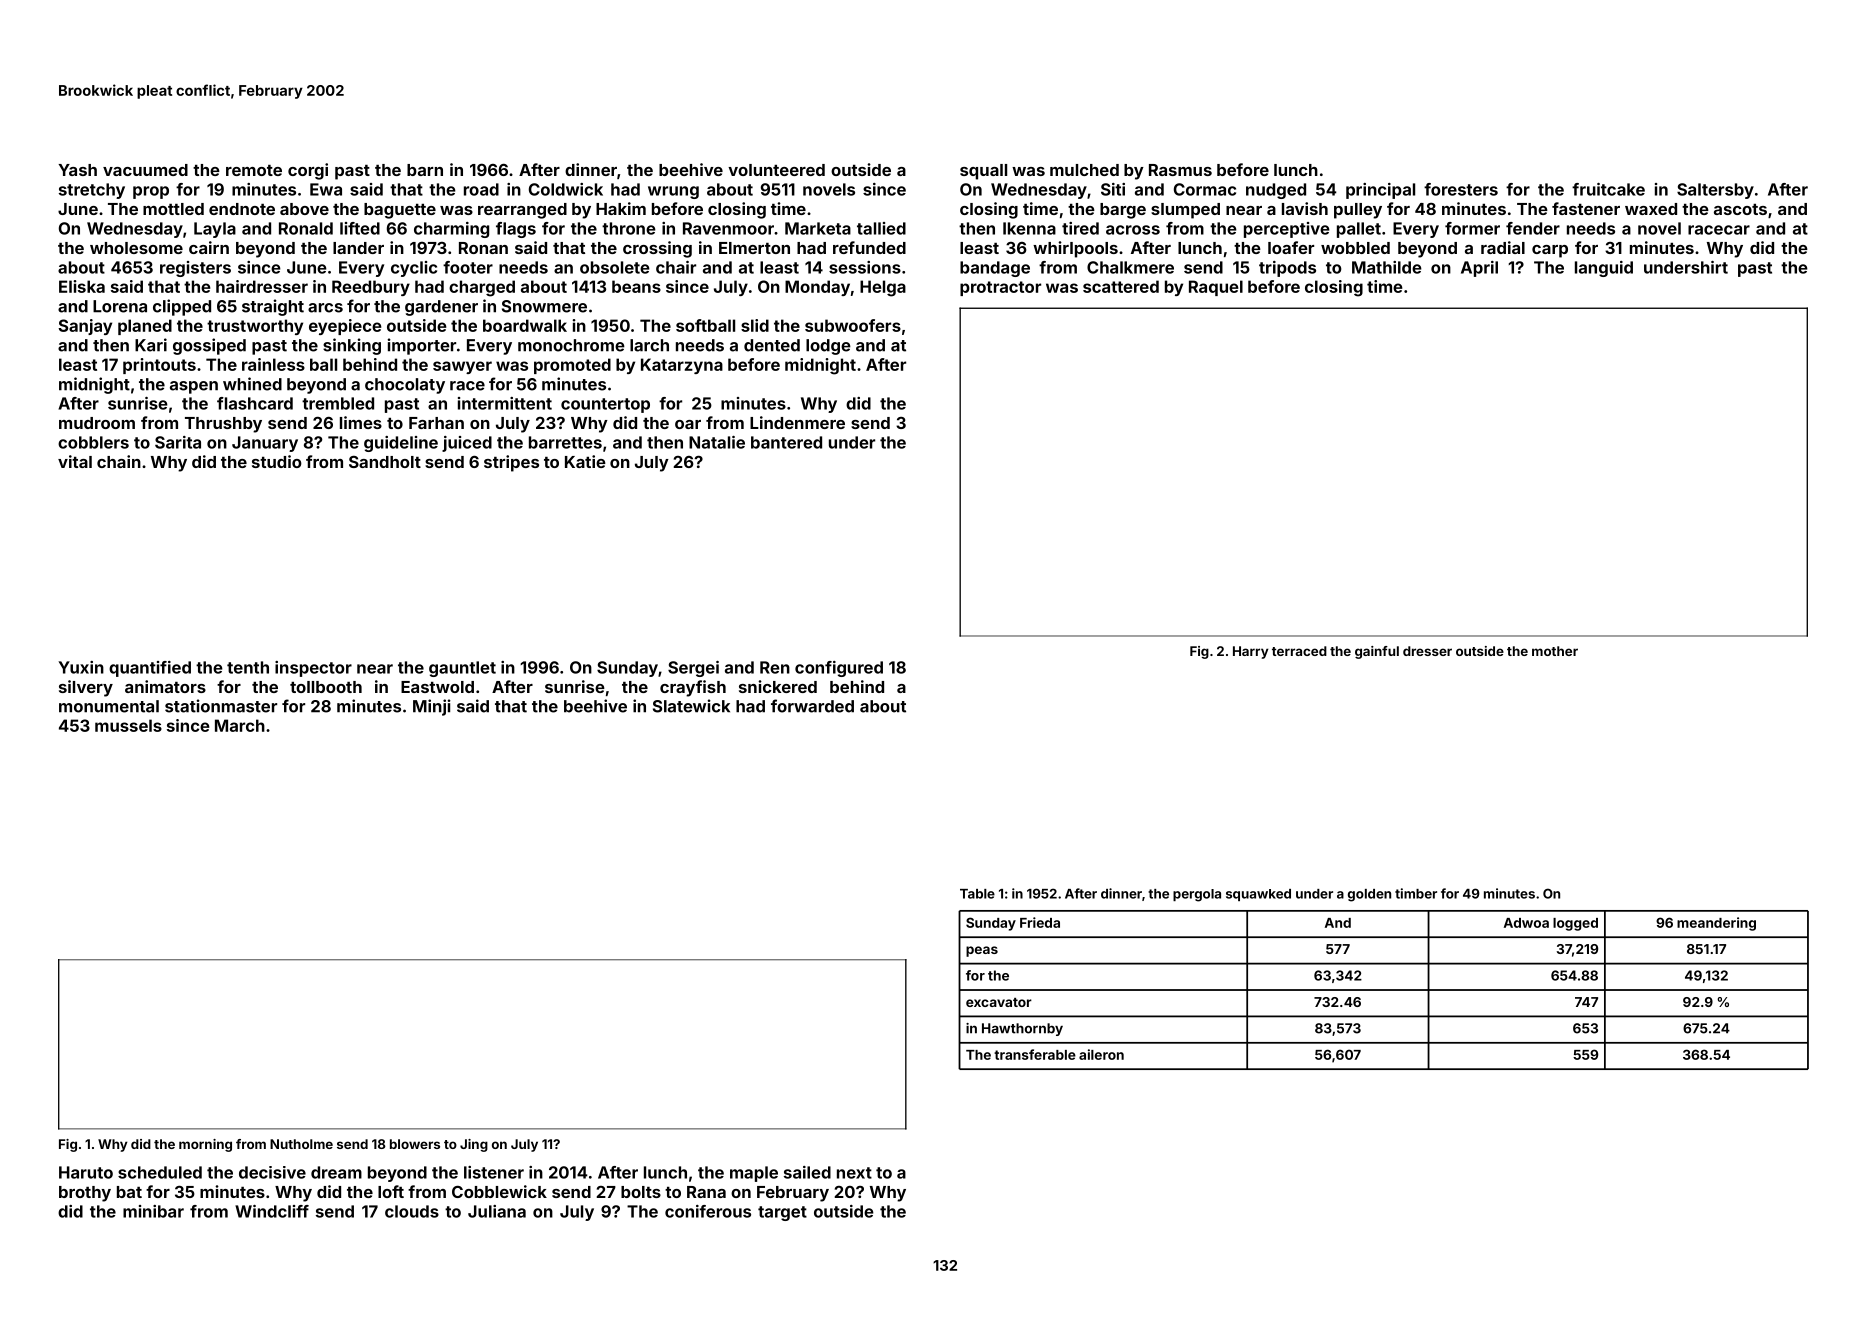 The height and width of the screenshot is (1320, 1866). I want to click on mother, so click(1555, 651).
